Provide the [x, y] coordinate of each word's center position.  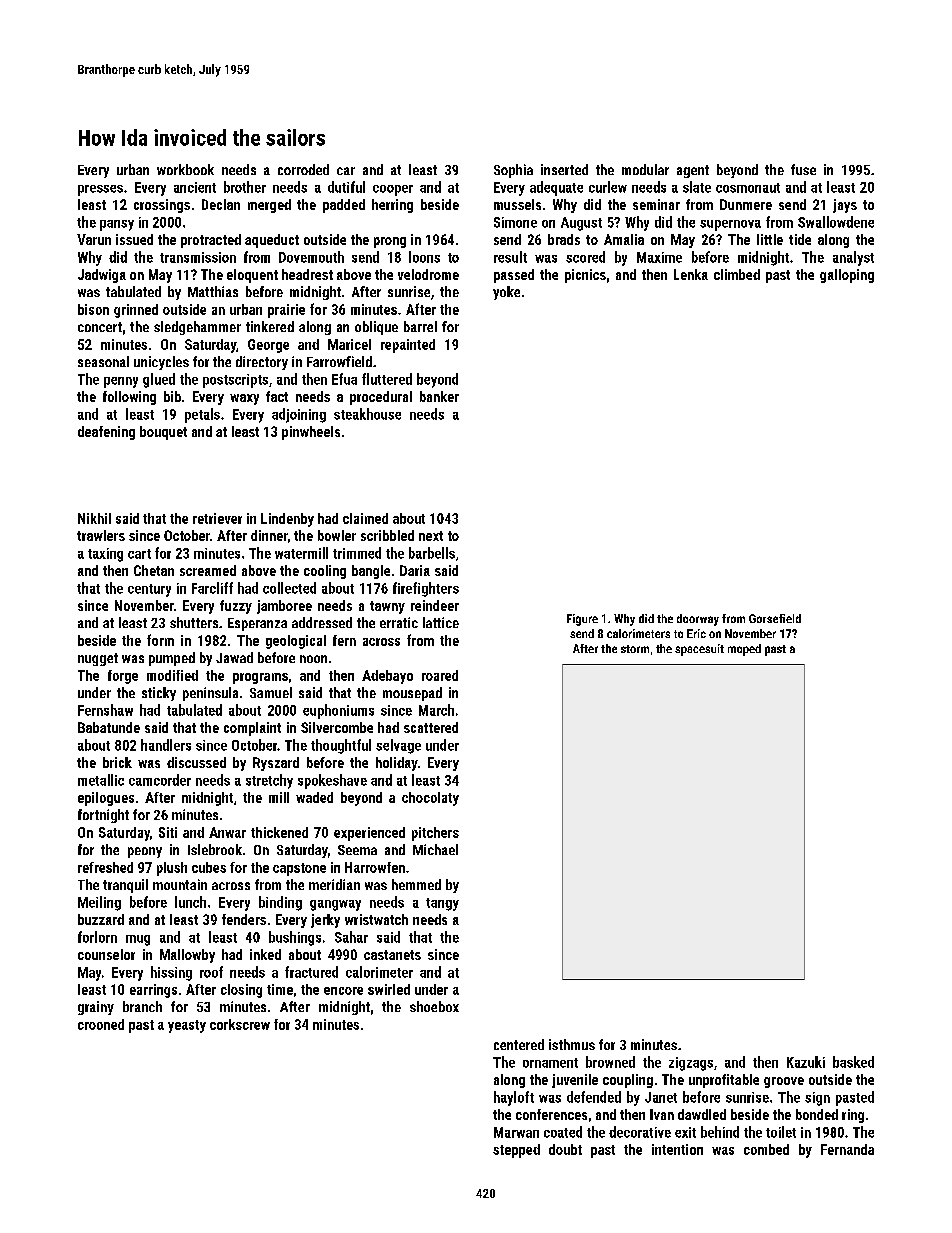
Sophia [513, 171]
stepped [516, 1151]
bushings [295, 938]
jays [845, 206]
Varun [94, 239]
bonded [817, 1114]
